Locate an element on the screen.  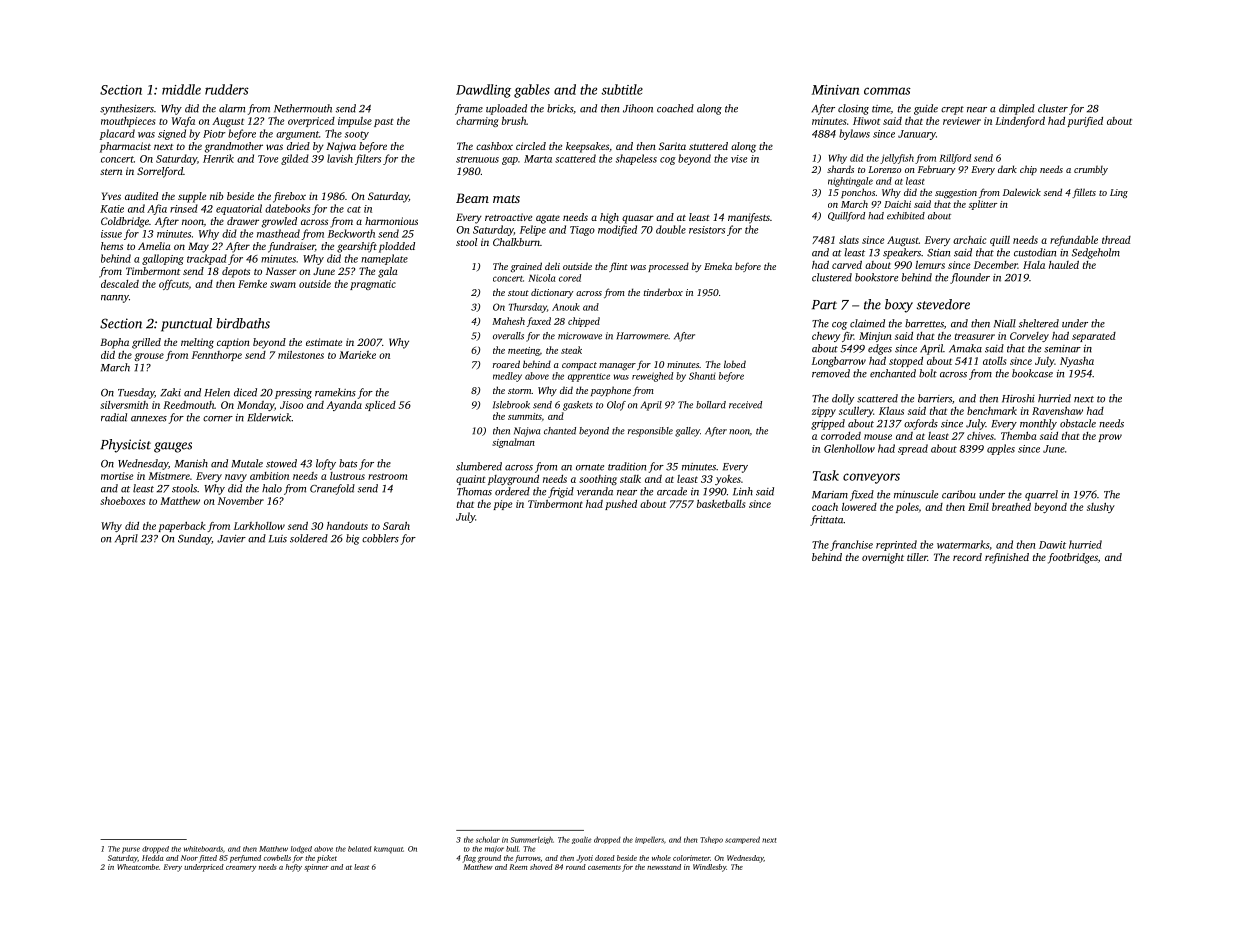
rudders is located at coordinates (227, 89).
